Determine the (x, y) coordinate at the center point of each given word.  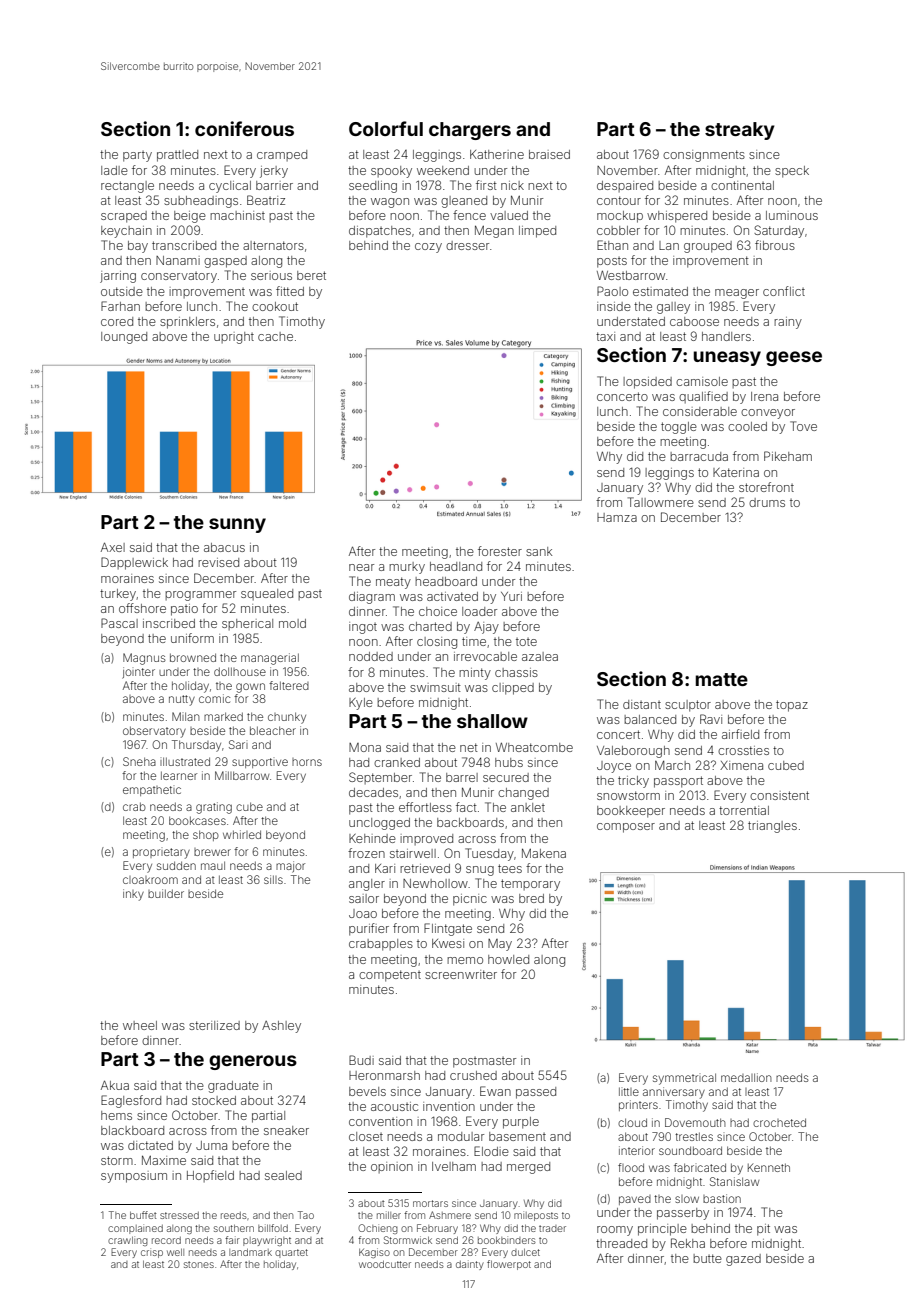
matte (722, 679)
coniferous (244, 128)
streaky (740, 131)
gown (250, 688)
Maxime (164, 1160)
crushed (473, 1075)
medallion (746, 1077)
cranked (397, 762)
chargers (470, 131)
